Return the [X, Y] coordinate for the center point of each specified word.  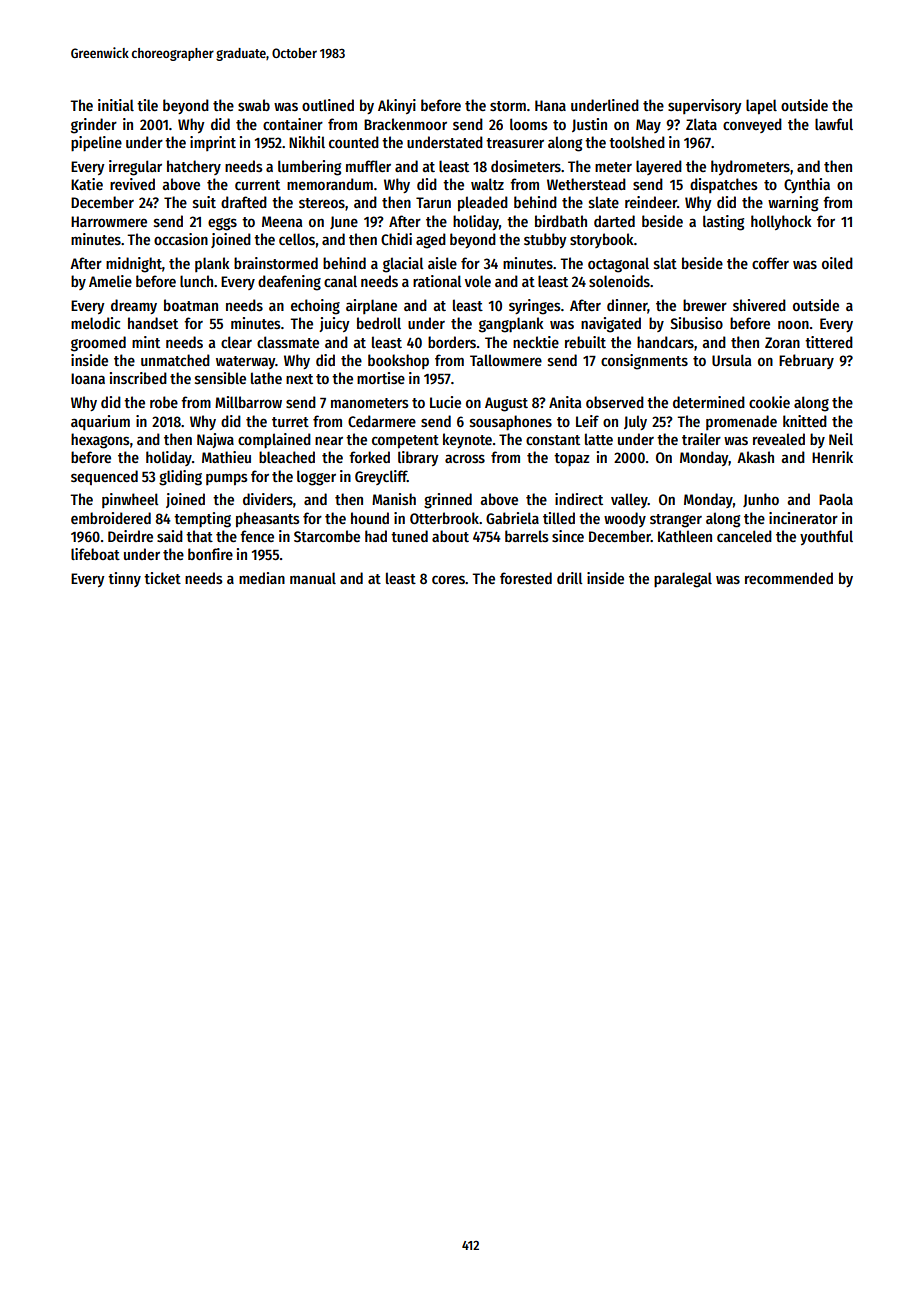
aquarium [100, 423]
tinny [124, 579]
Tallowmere [506, 360]
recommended [789, 578]
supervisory [705, 106]
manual [313, 578]
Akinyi [397, 106]
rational [437, 281]
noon [793, 324]
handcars [665, 342]
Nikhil [307, 142]
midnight [134, 265]
